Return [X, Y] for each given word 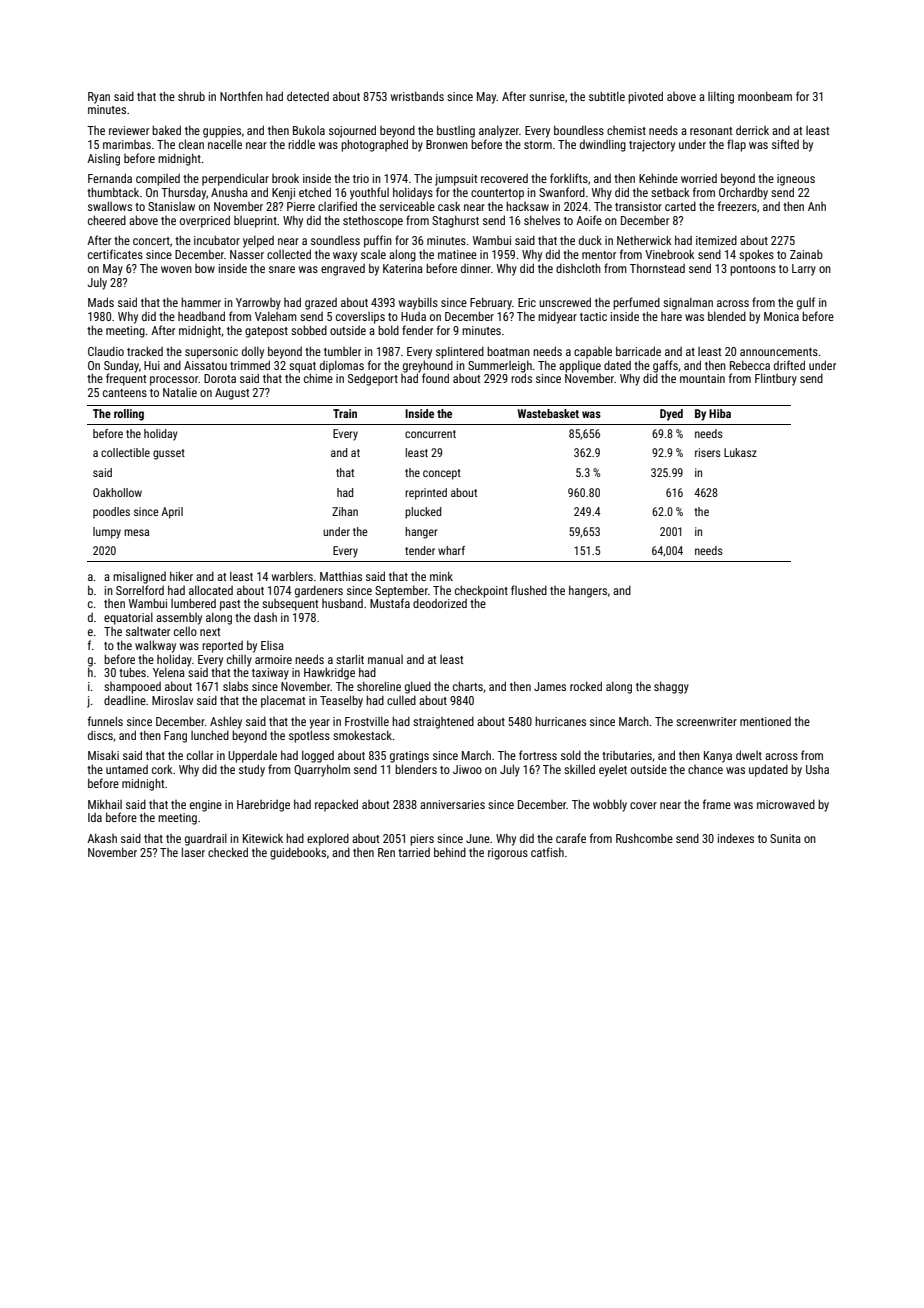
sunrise [547, 96]
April [172, 513]
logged [318, 756]
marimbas [127, 144]
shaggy [671, 687]
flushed [529, 590]
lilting [721, 97]
